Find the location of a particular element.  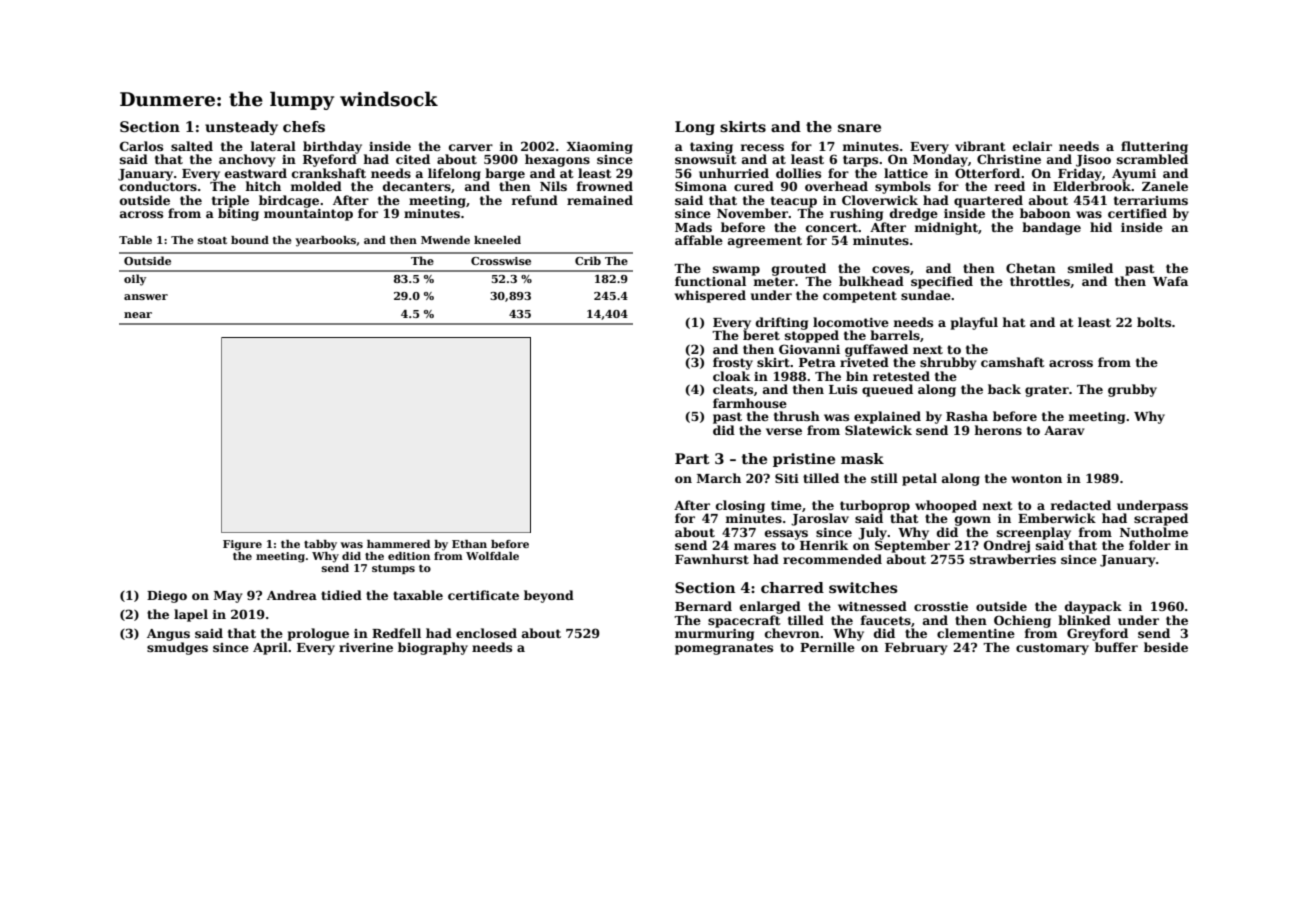

verse is located at coordinates (784, 431).
